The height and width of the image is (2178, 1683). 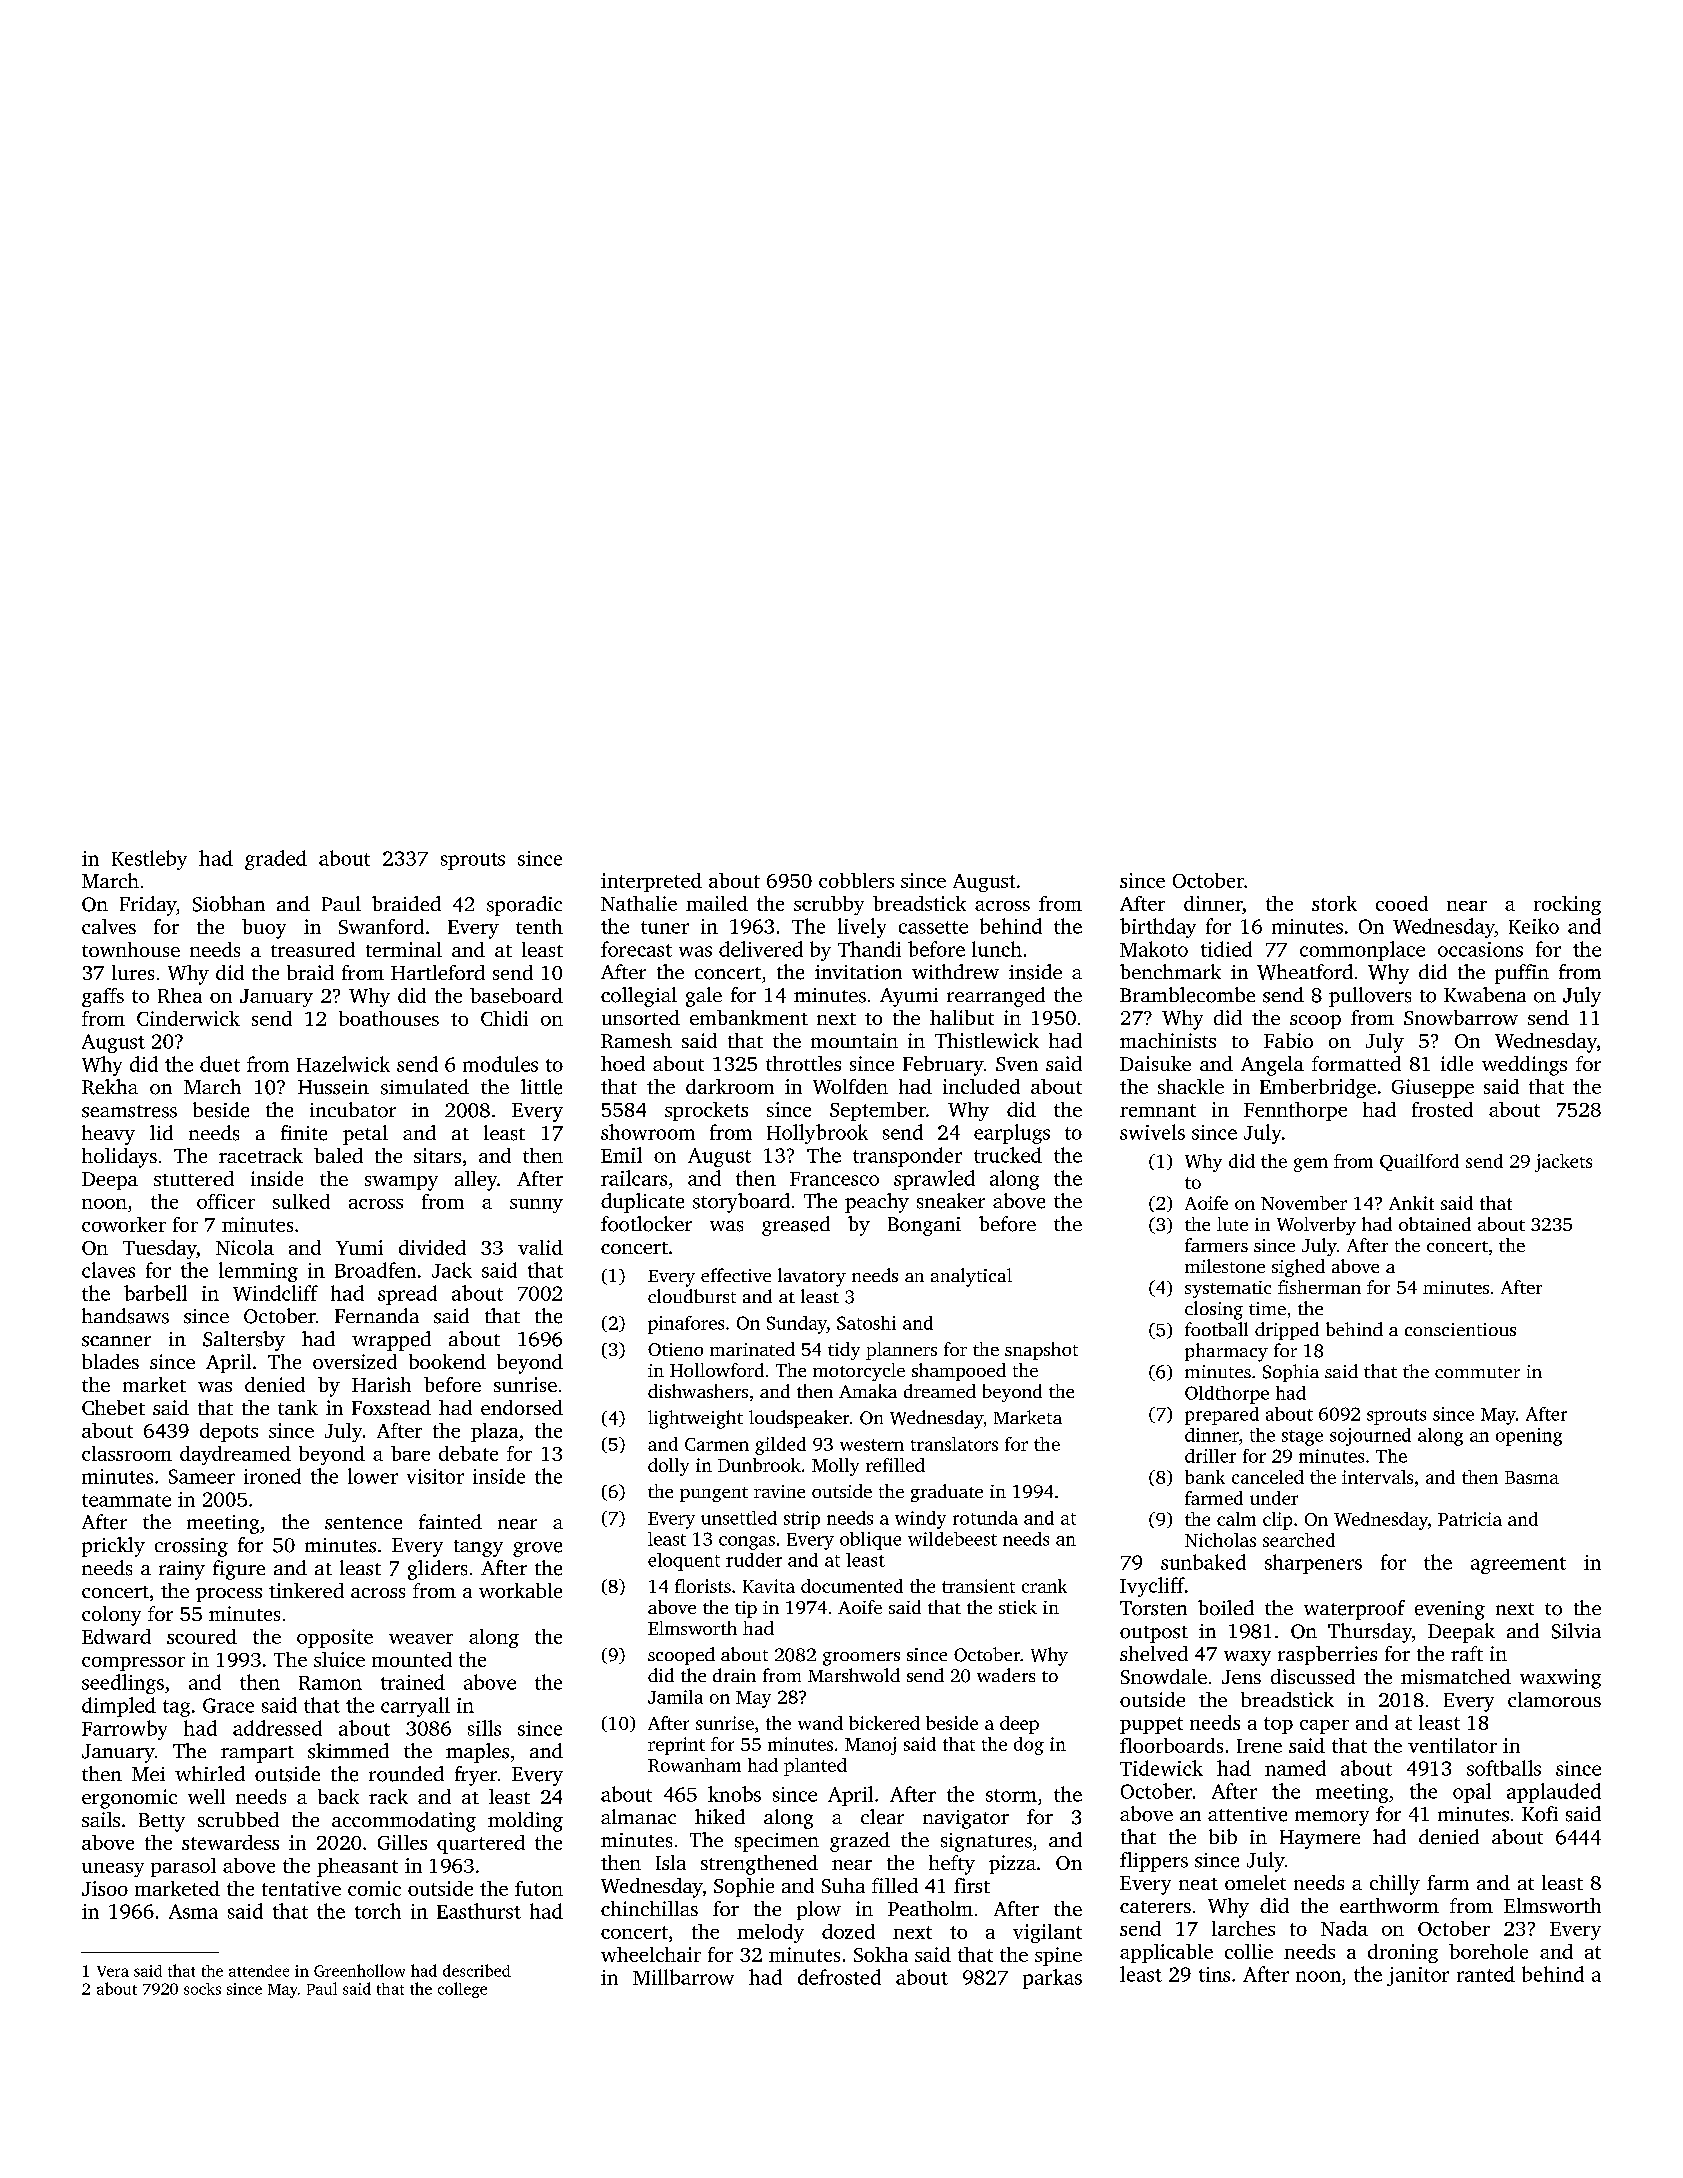 I want to click on claves, so click(x=108, y=1270).
